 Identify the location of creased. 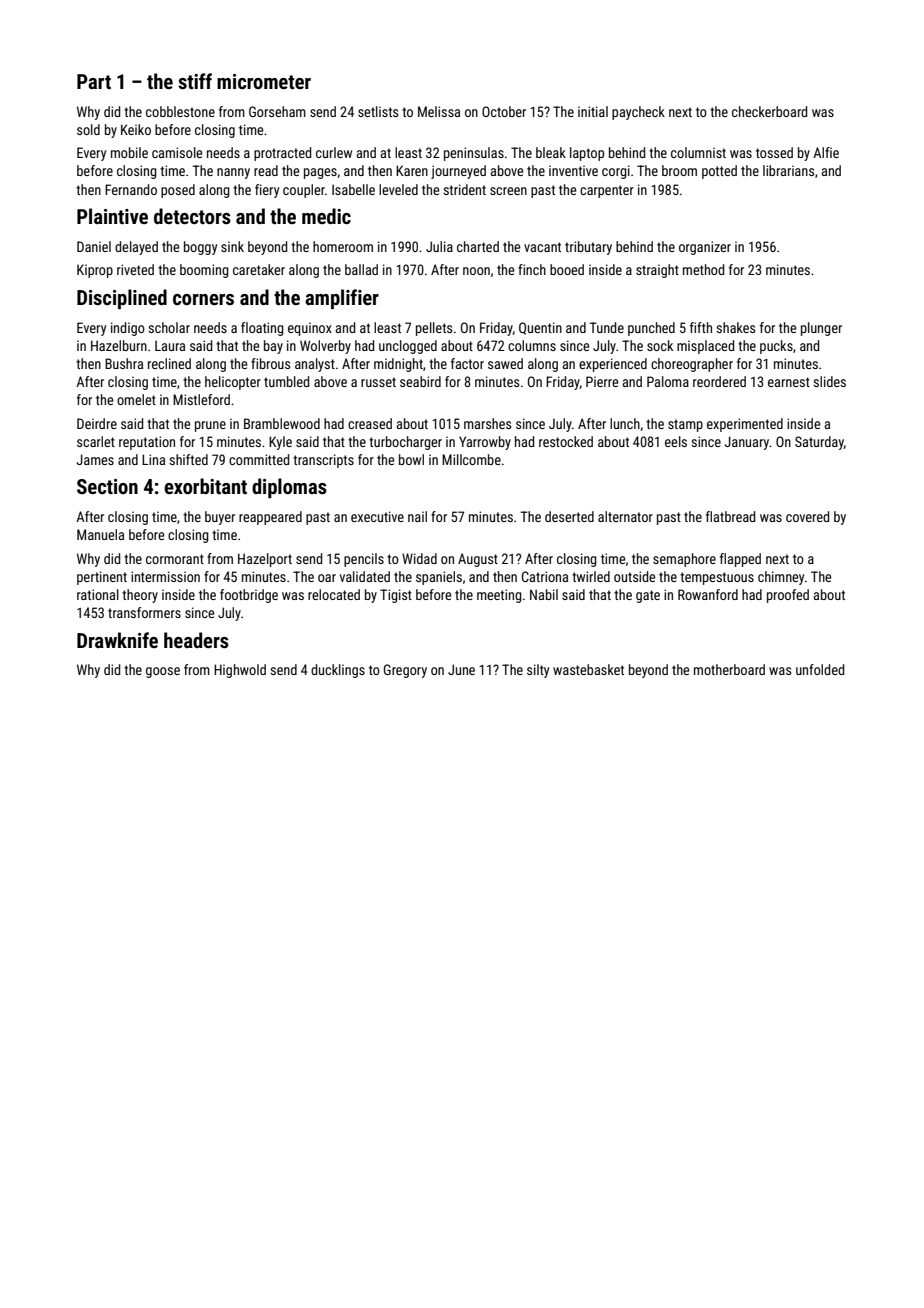
(370, 423).
